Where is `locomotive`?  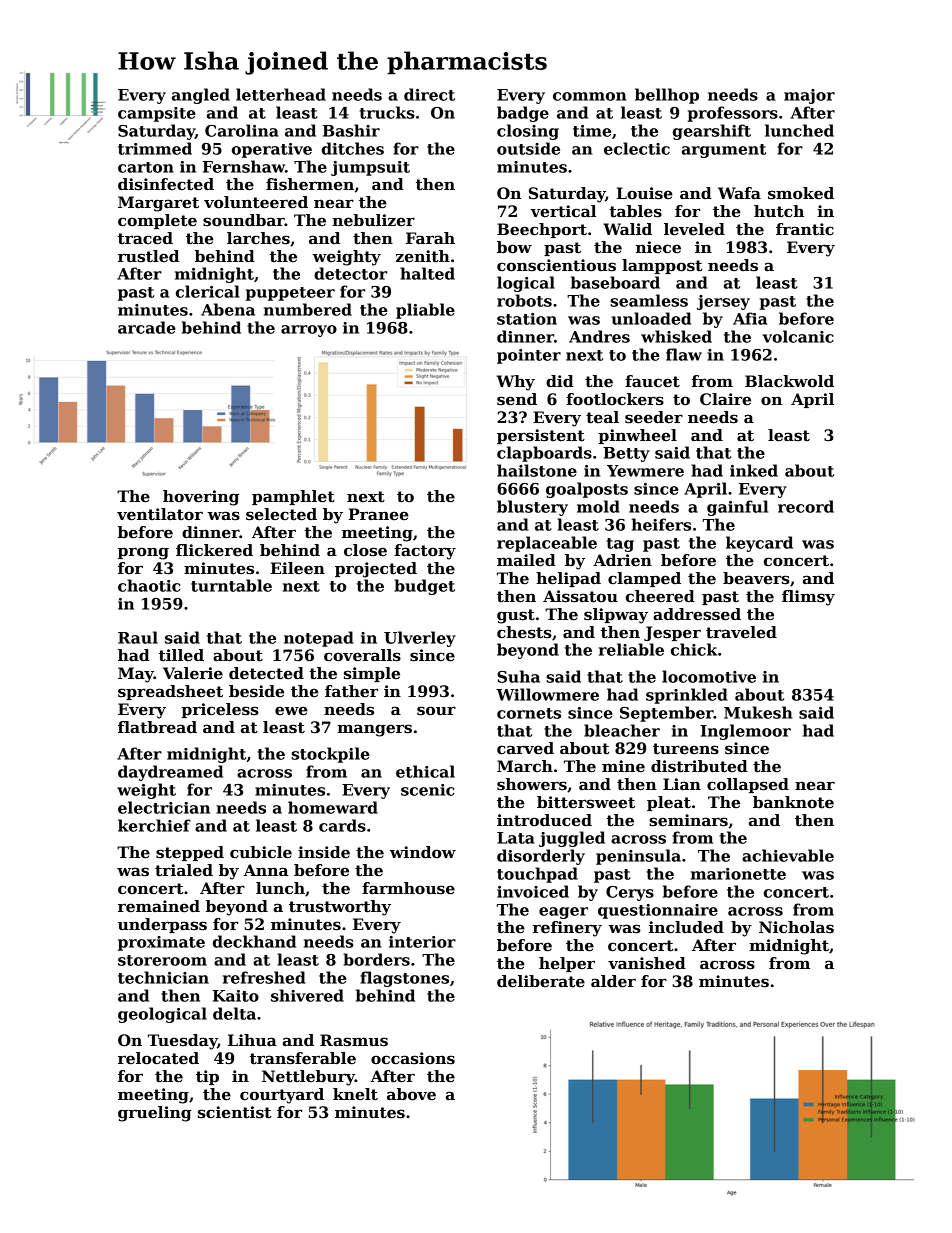
locomotive is located at coordinates (709, 676).
